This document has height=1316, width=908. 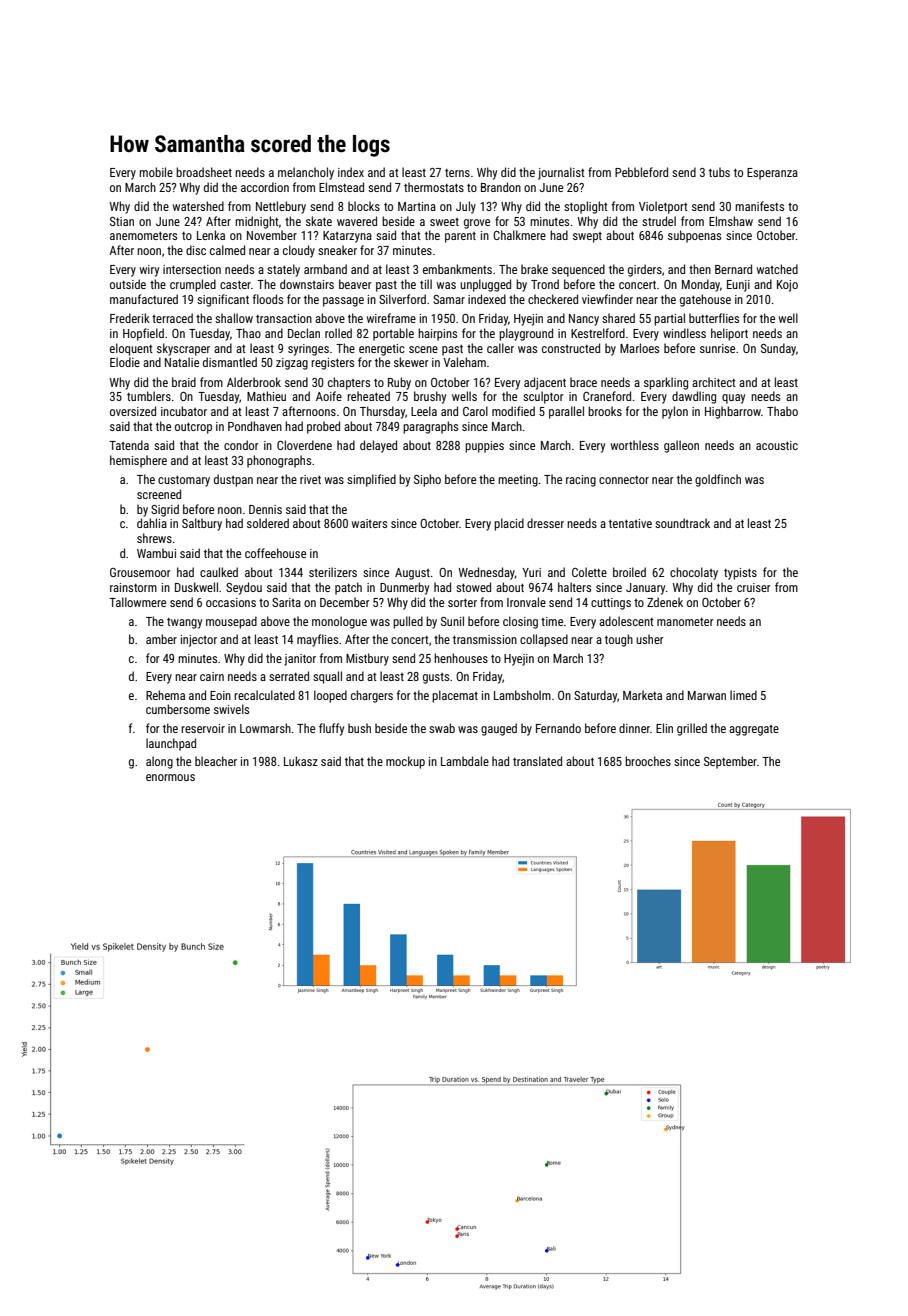 What do you see at coordinates (666, 383) in the document?
I see `sparkling` at bounding box center [666, 383].
